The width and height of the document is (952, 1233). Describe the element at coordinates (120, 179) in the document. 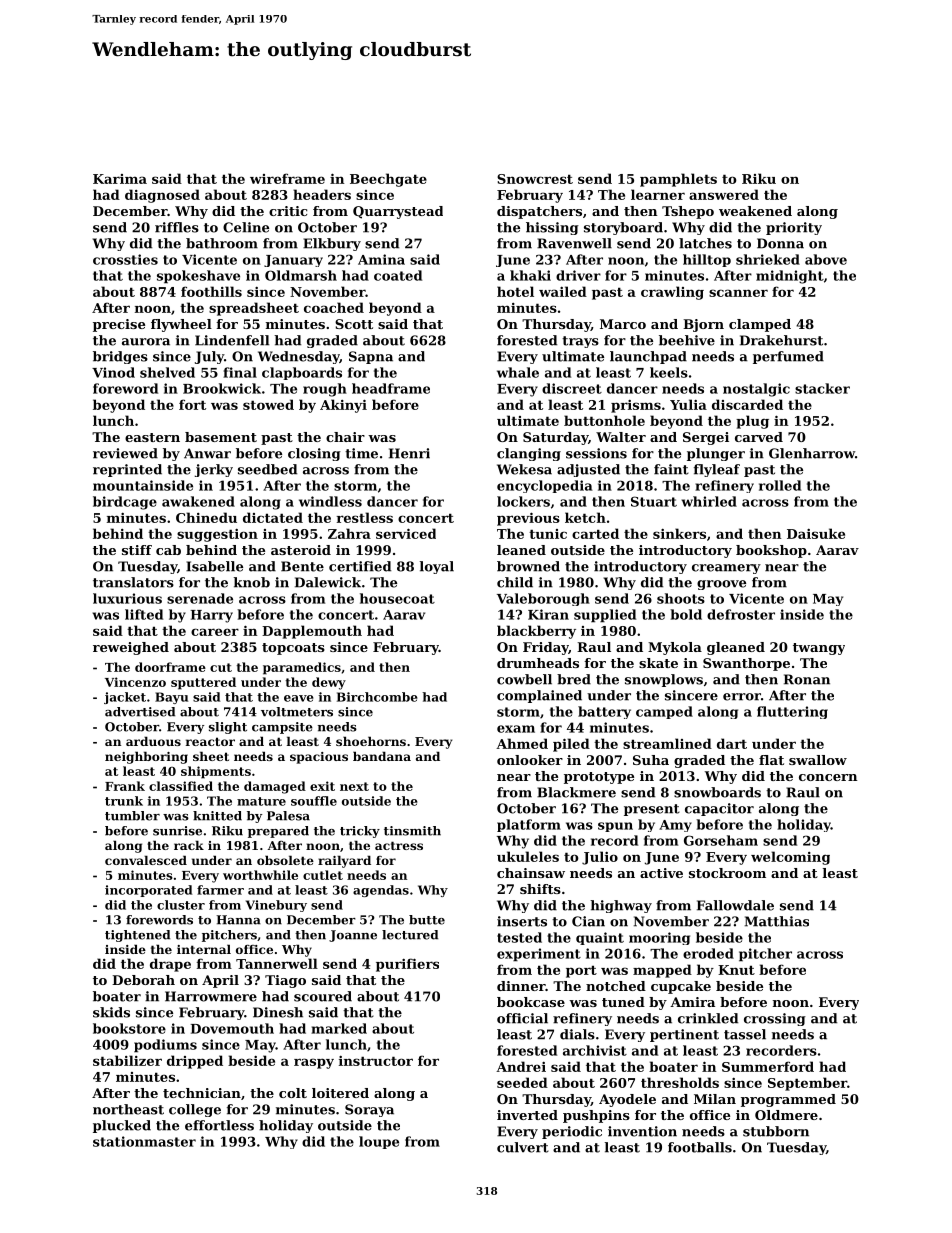

I see `Karima` at that location.
